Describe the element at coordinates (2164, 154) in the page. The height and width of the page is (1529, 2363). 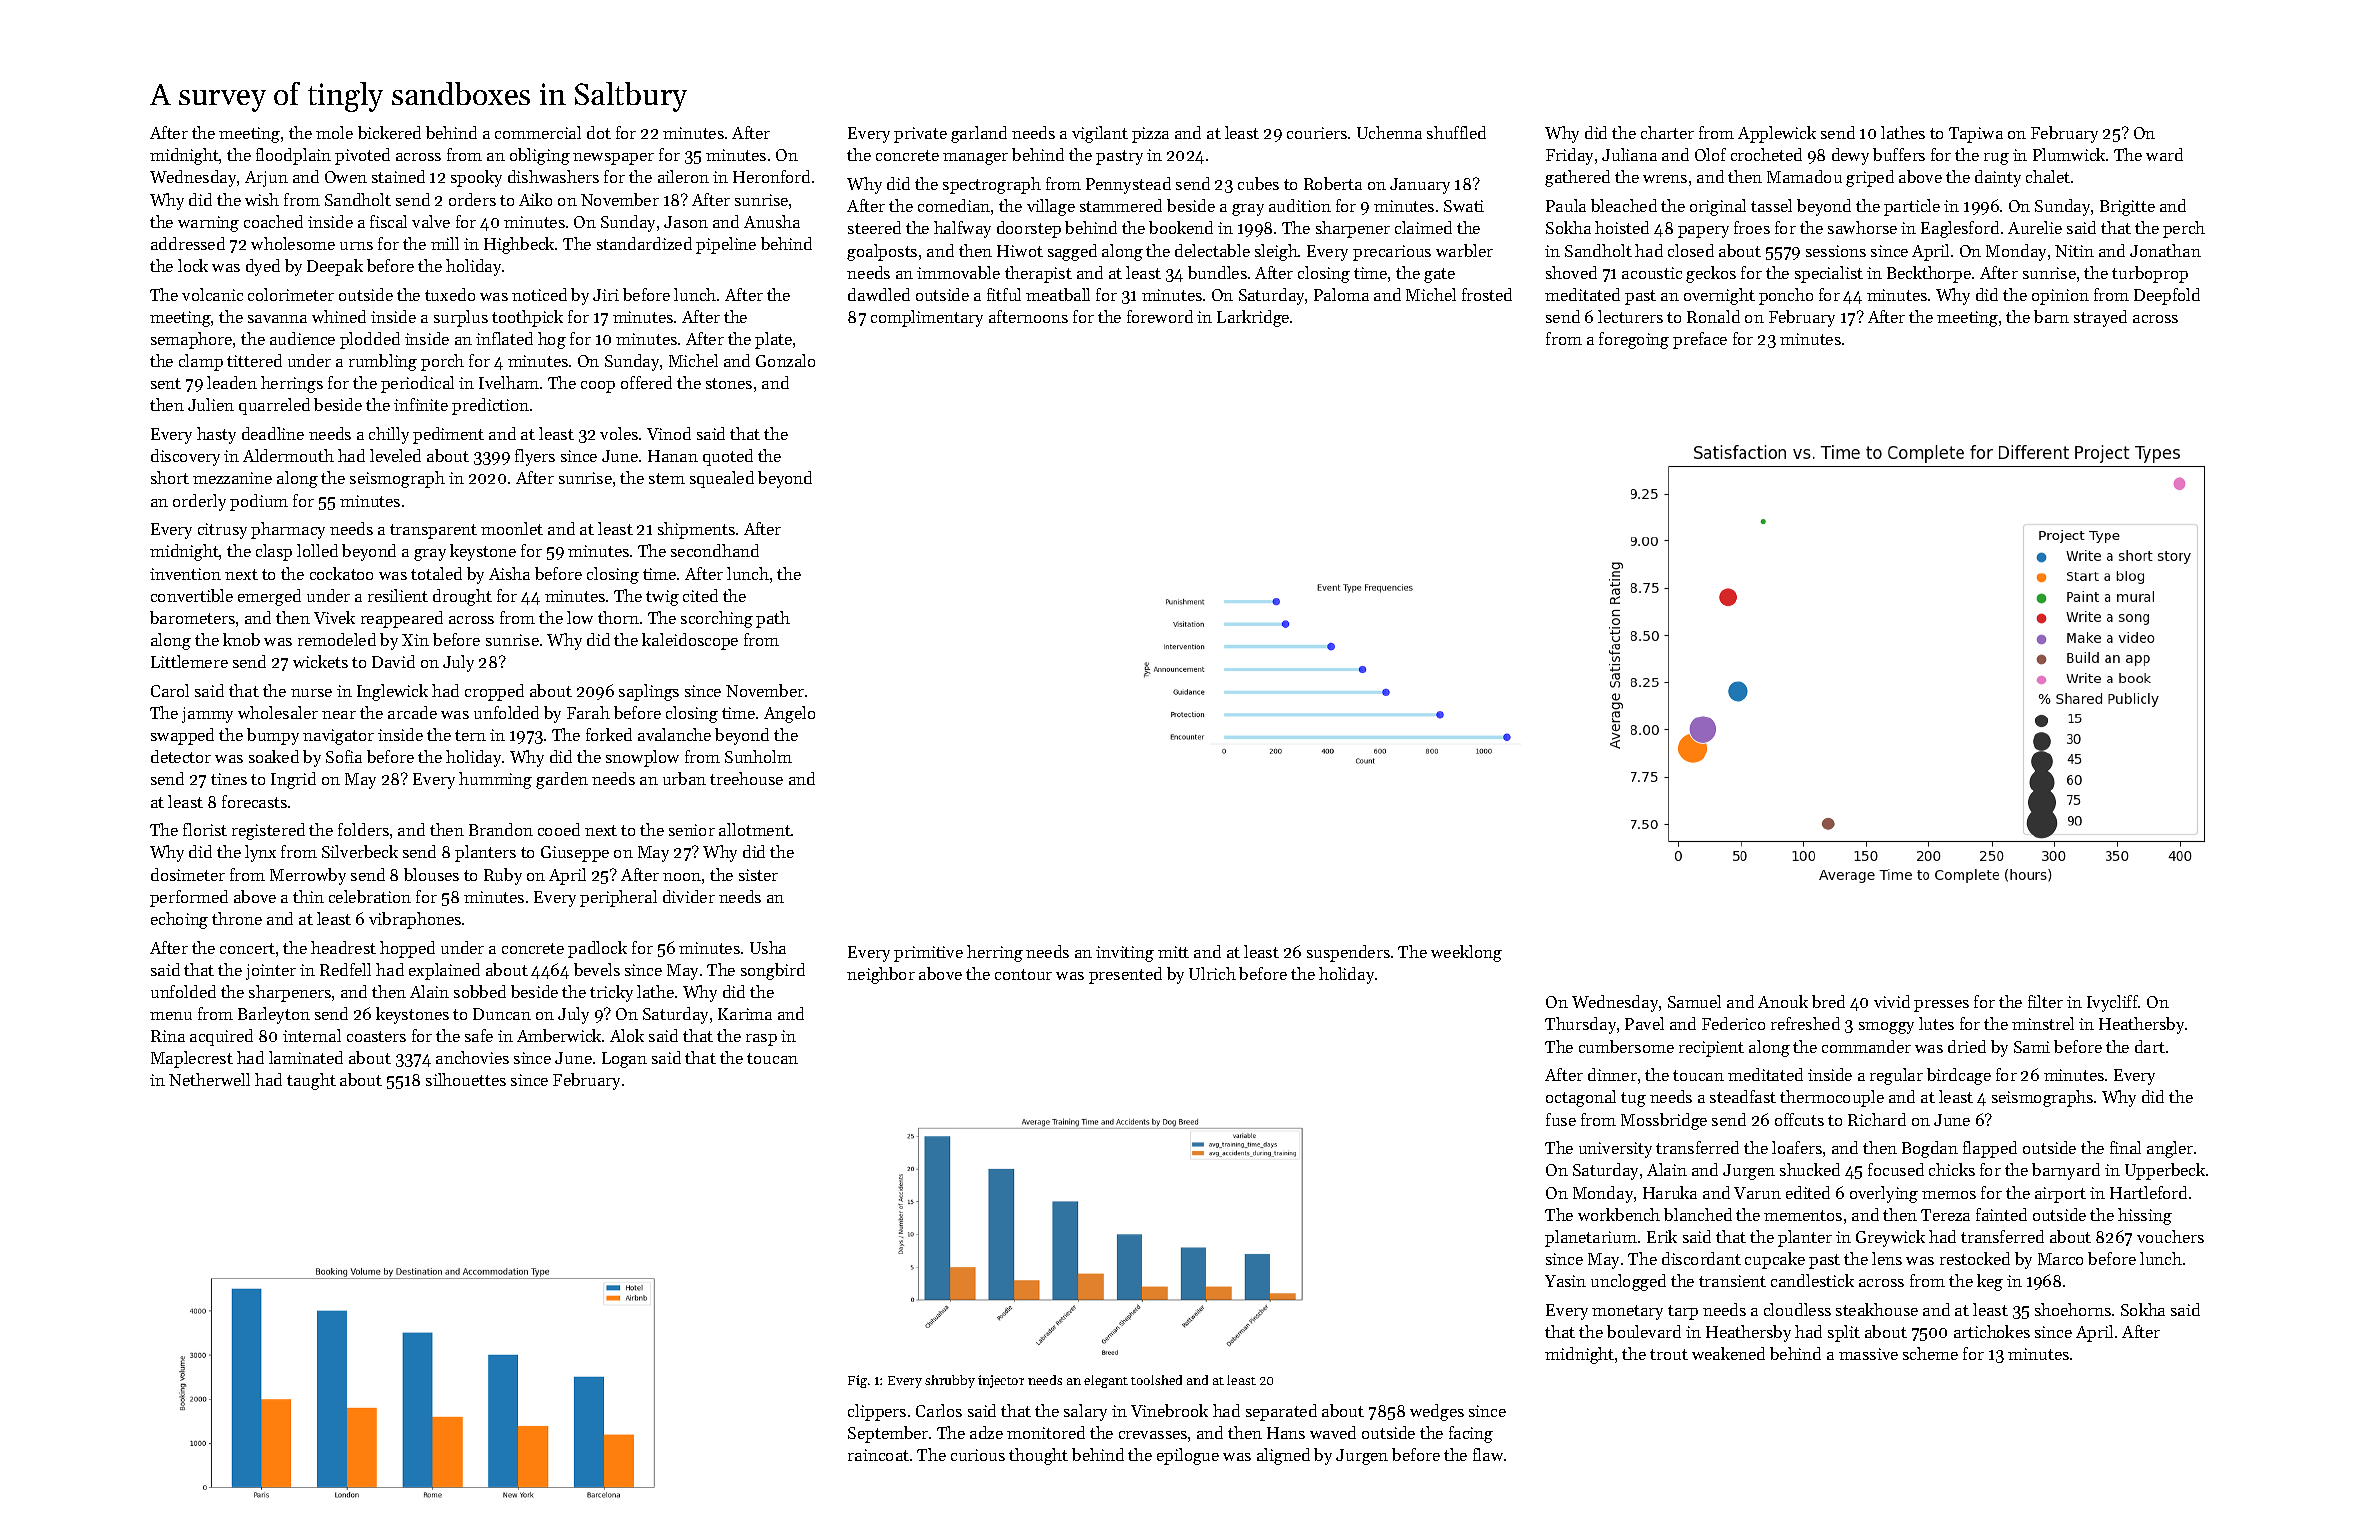
I see `ward` at that location.
